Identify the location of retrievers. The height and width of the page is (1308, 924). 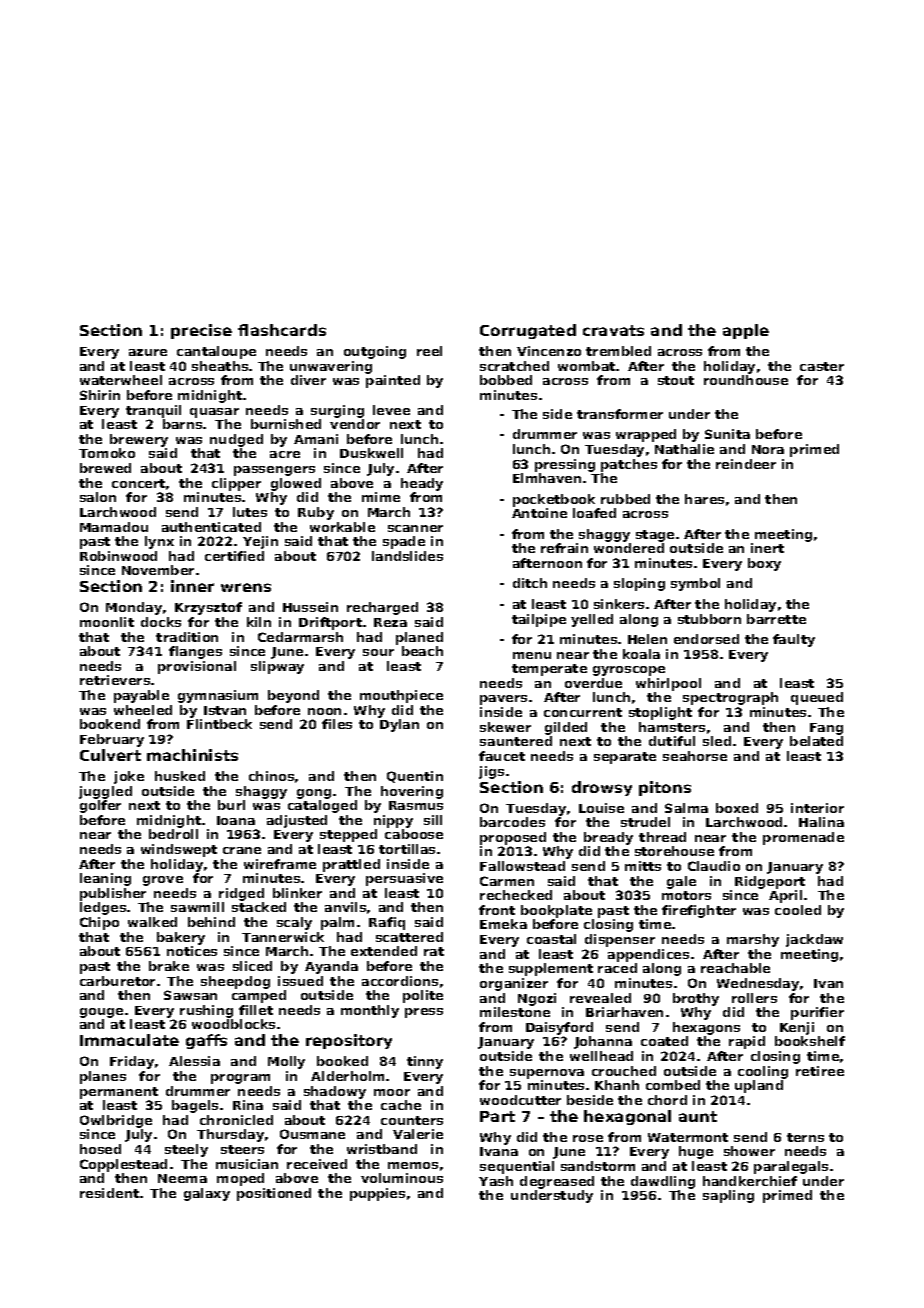
(115, 680).
